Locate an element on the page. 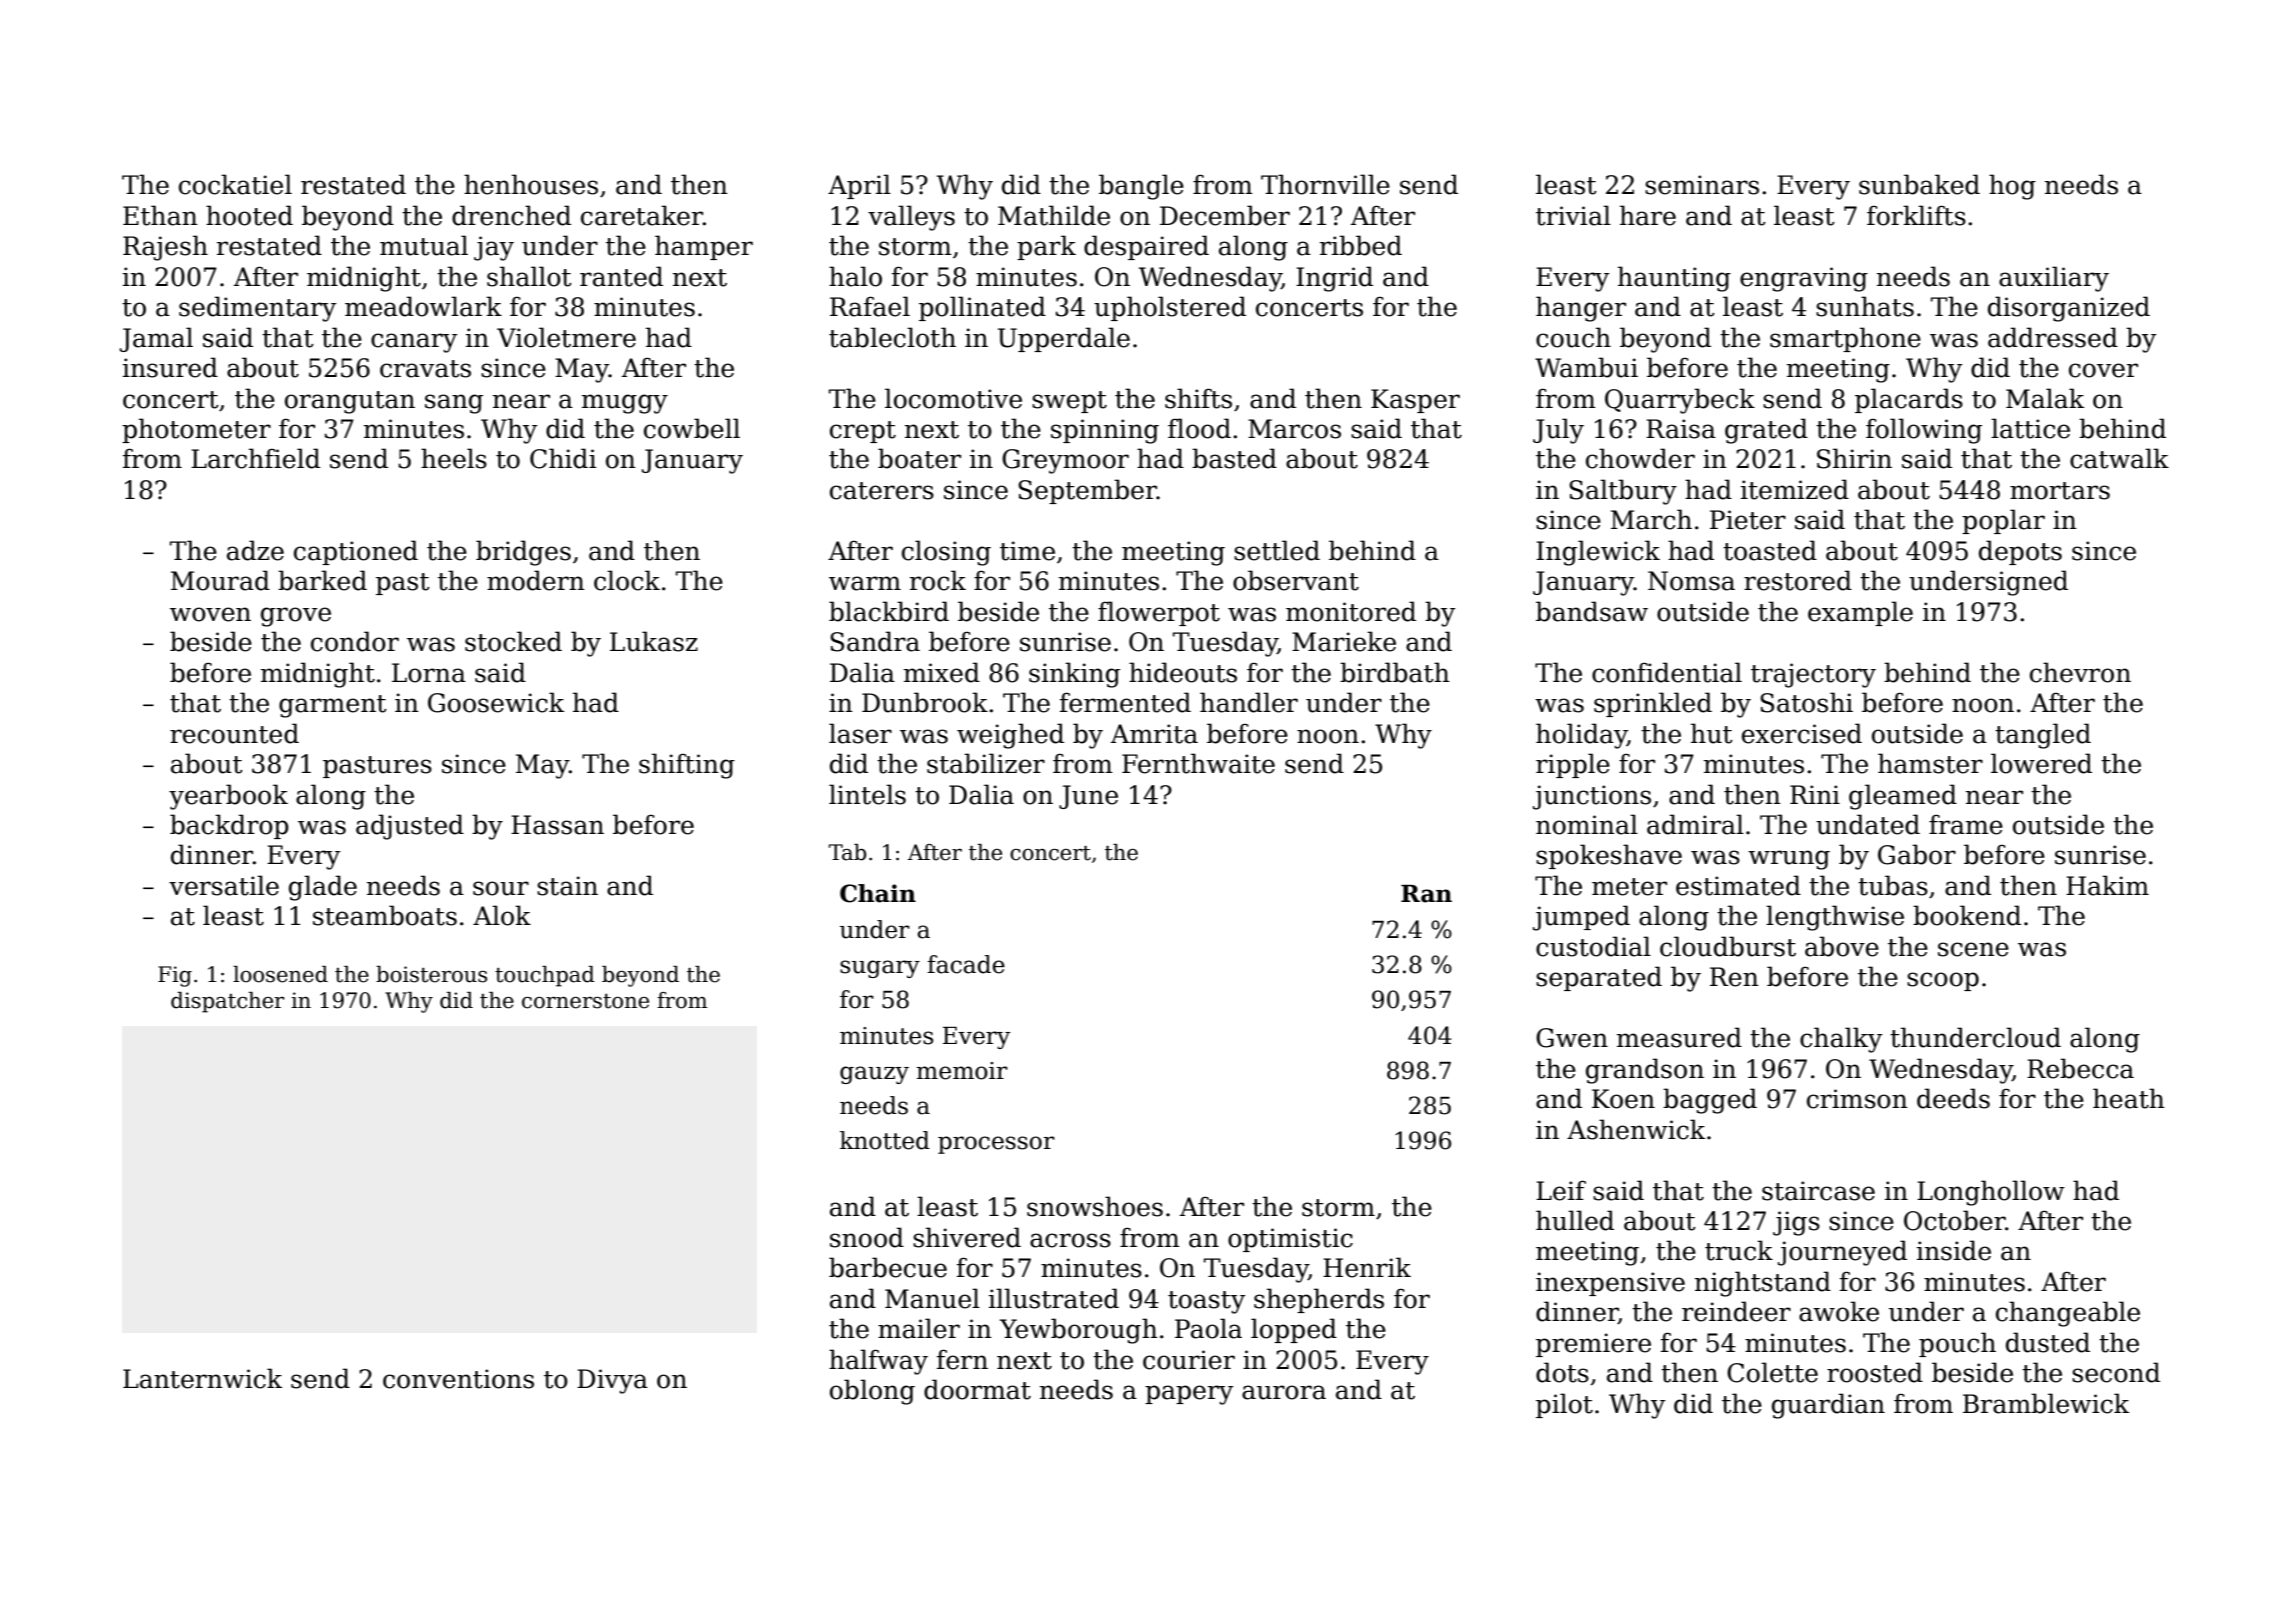  Lanternwick is located at coordinates (202, 1378).
